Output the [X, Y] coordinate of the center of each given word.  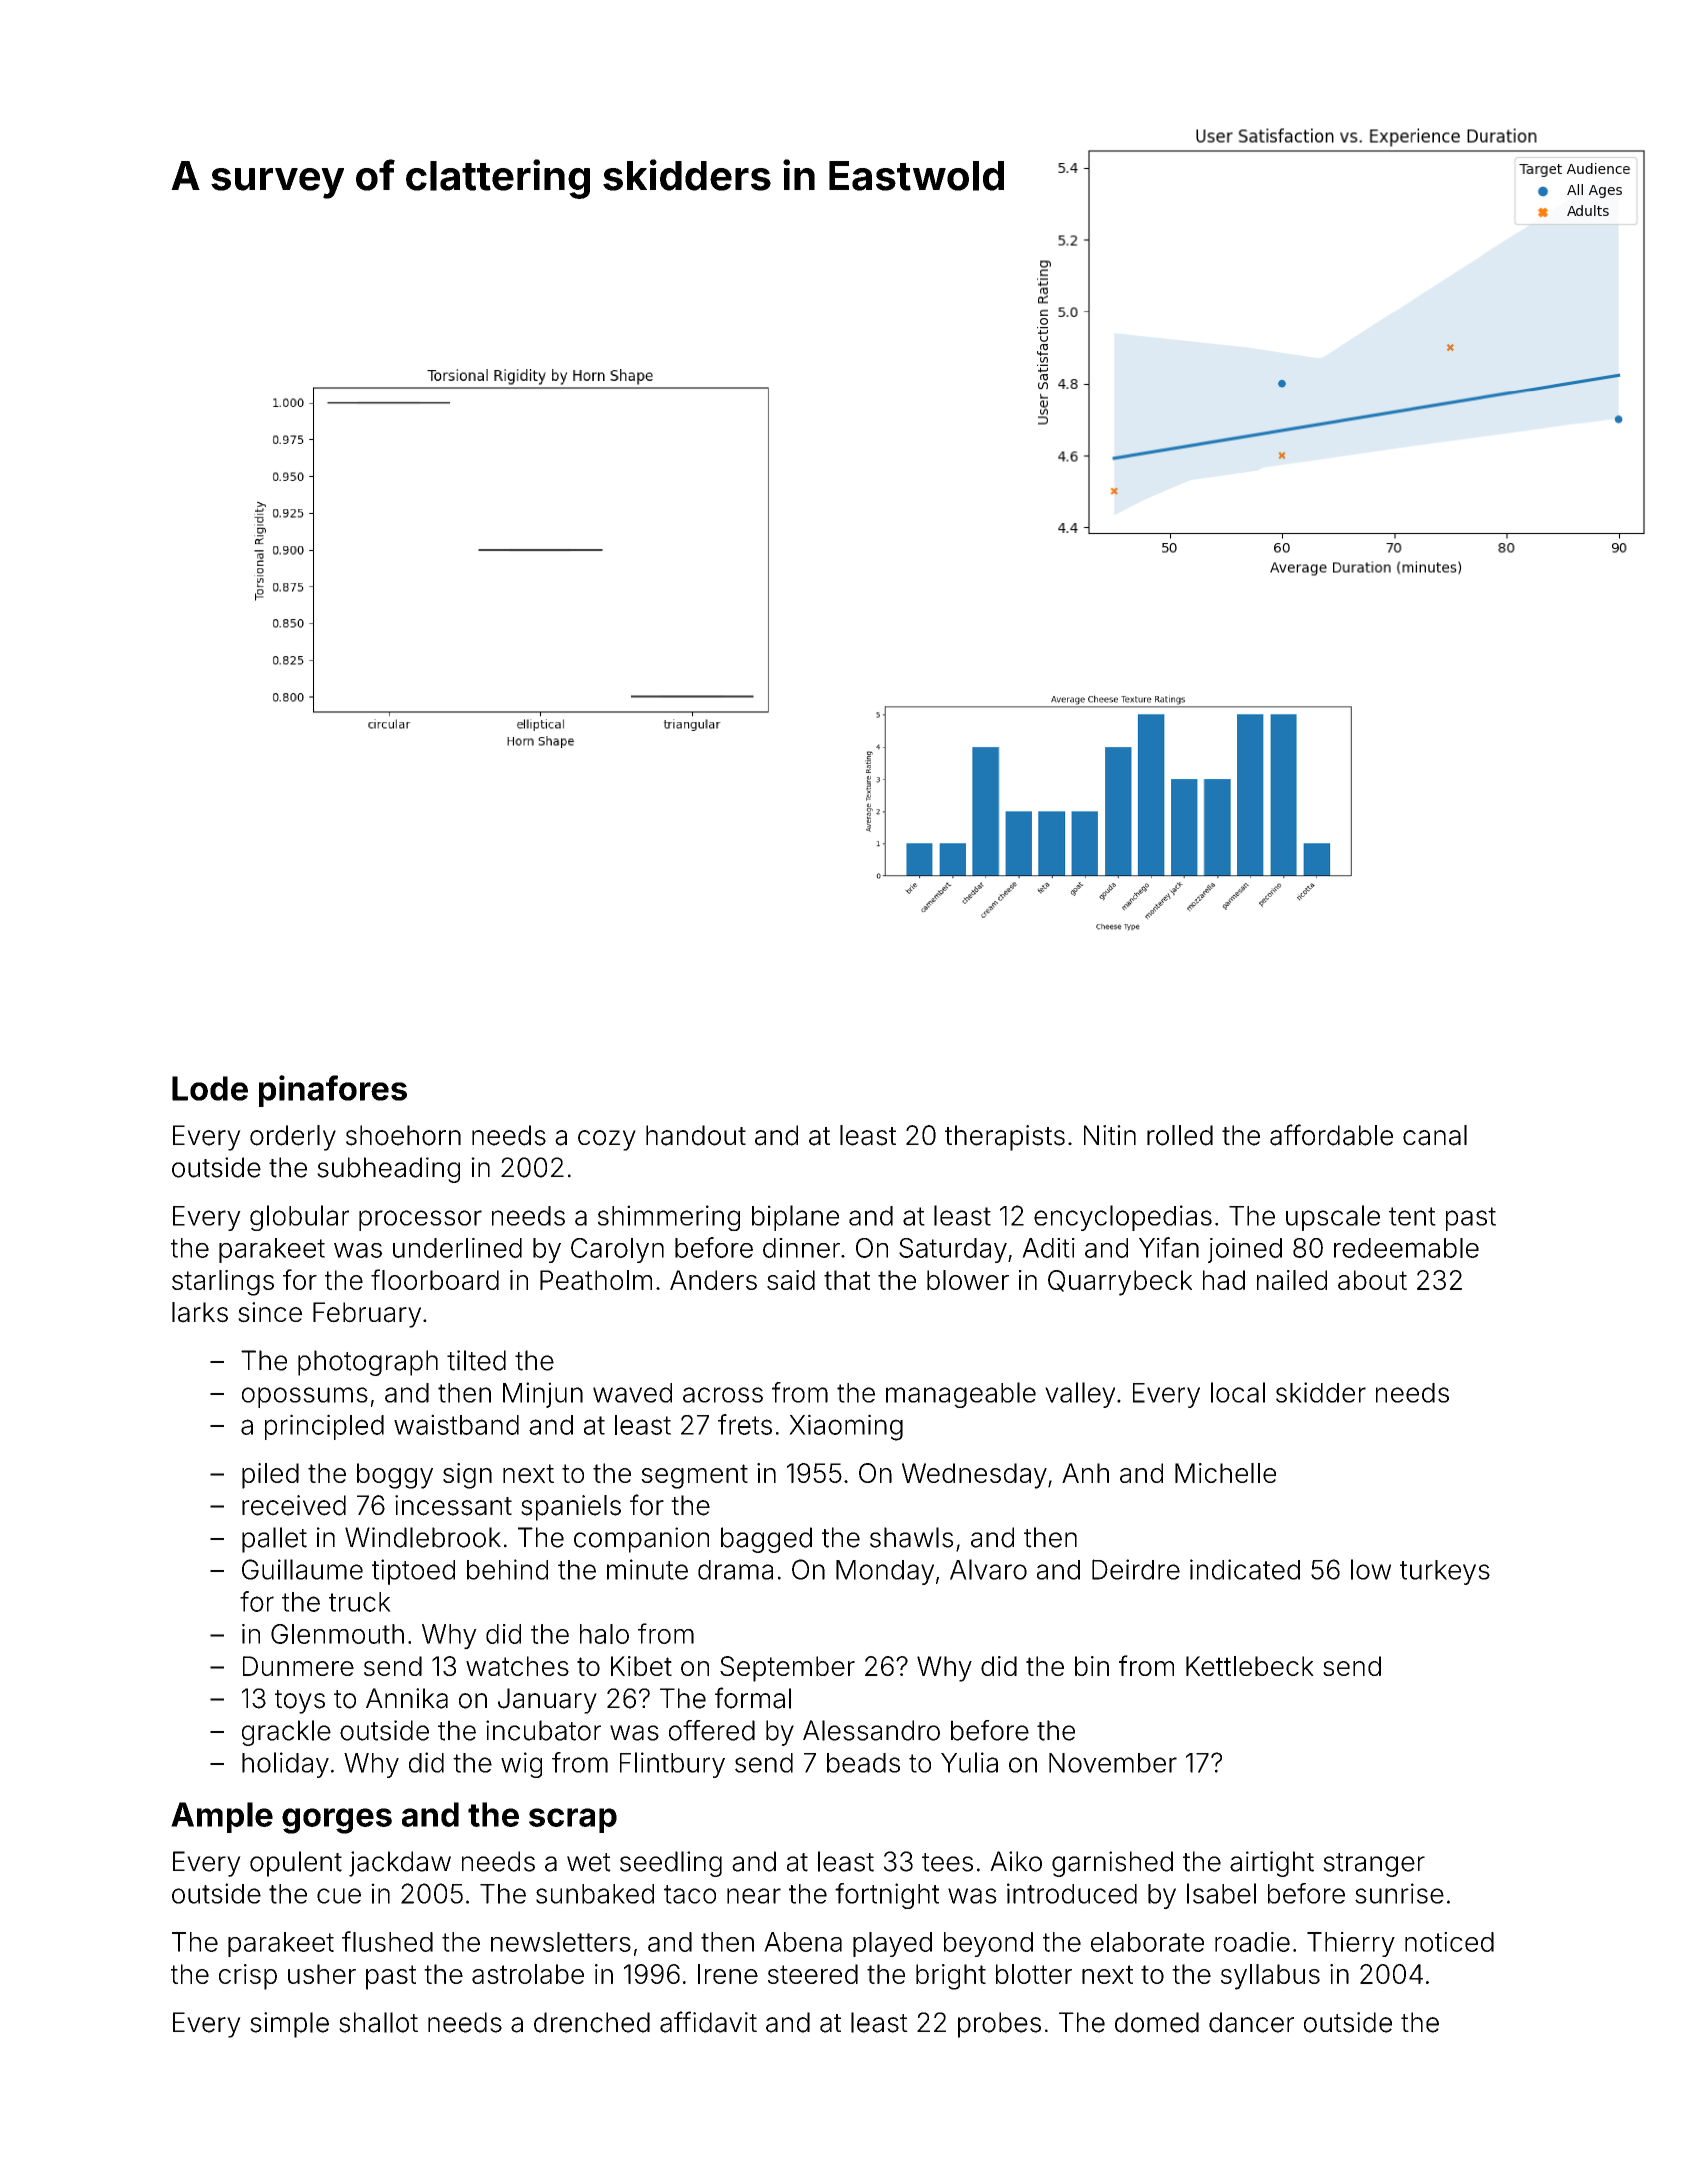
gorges [337, 1821]
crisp [248, 1977]
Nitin [1110, 1135]
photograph [368, 1363]
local [1238, 1392]
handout [696, 1135]
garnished [1112, 1864]
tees [947, 1862]
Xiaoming [846, 1427]
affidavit [708, 2022]
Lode [210, 1088]
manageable [961, 1395]
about [1372, 1280]
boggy [395, 1476]
